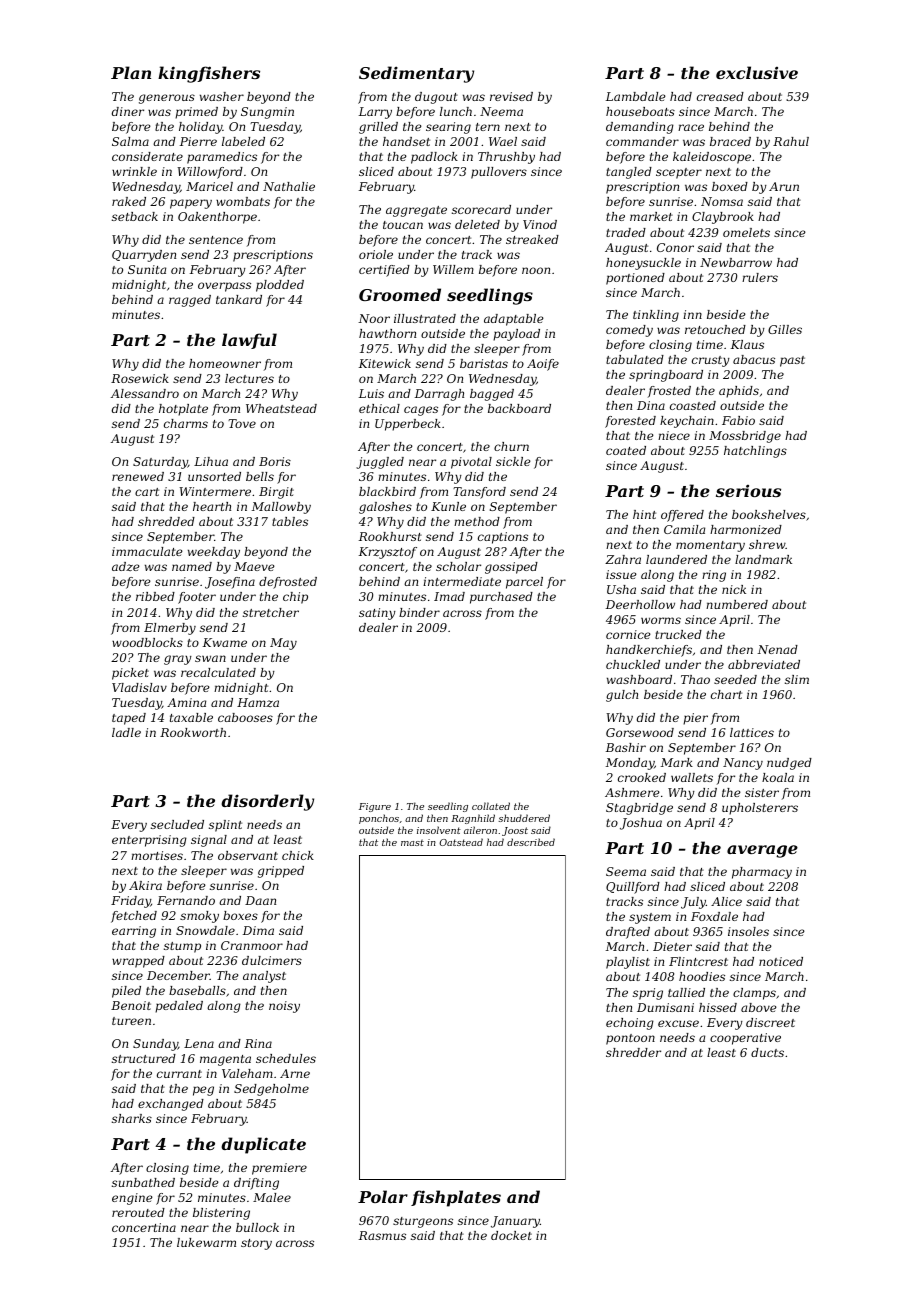  What do you see at coordinates (643, 264) in the screenshot?
I see `honeysuckle` at bounding box center [643, 264].
